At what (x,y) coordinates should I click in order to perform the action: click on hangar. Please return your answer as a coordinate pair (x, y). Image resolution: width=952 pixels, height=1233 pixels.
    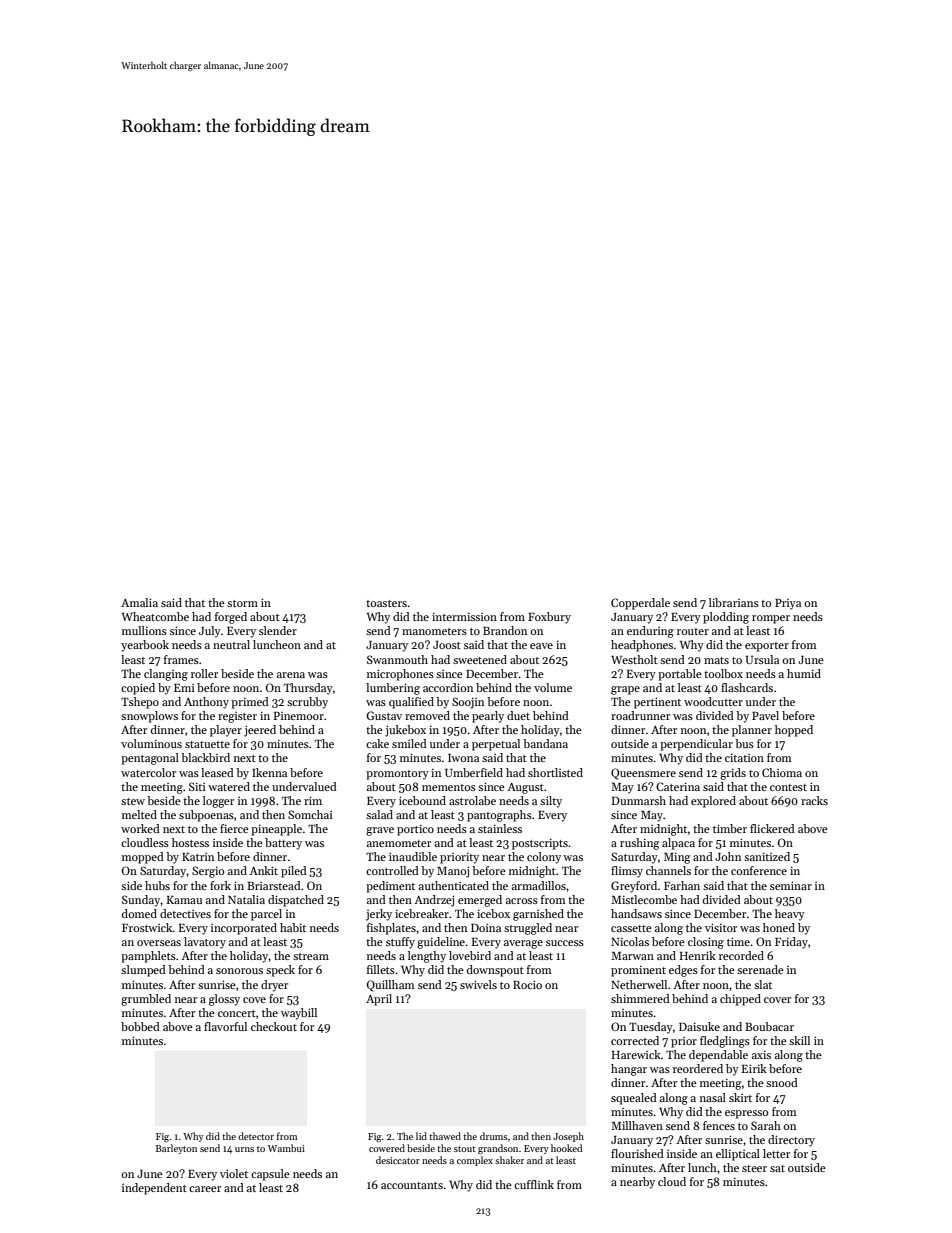
    Looking at the image, I should click on (629, 1070).
